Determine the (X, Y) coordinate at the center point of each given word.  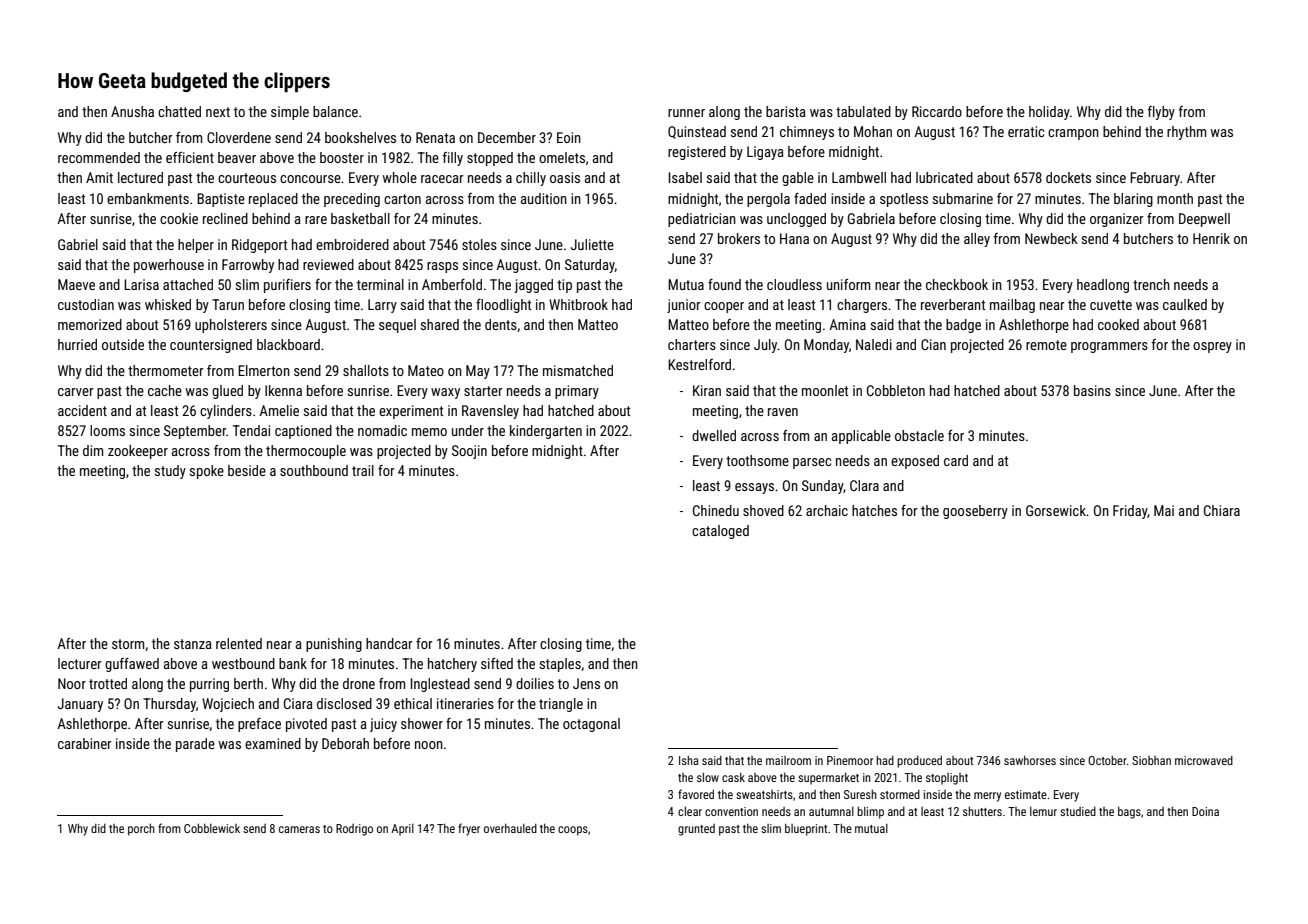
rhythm (1186, 133)
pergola (768, 200)
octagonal (591, 725)
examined (273, 743)
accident (82, 410)
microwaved (1204, 760)
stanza (193, 644)
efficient (190, 157)
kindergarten (546, 432)
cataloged (720, 532)
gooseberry (975, 512)
